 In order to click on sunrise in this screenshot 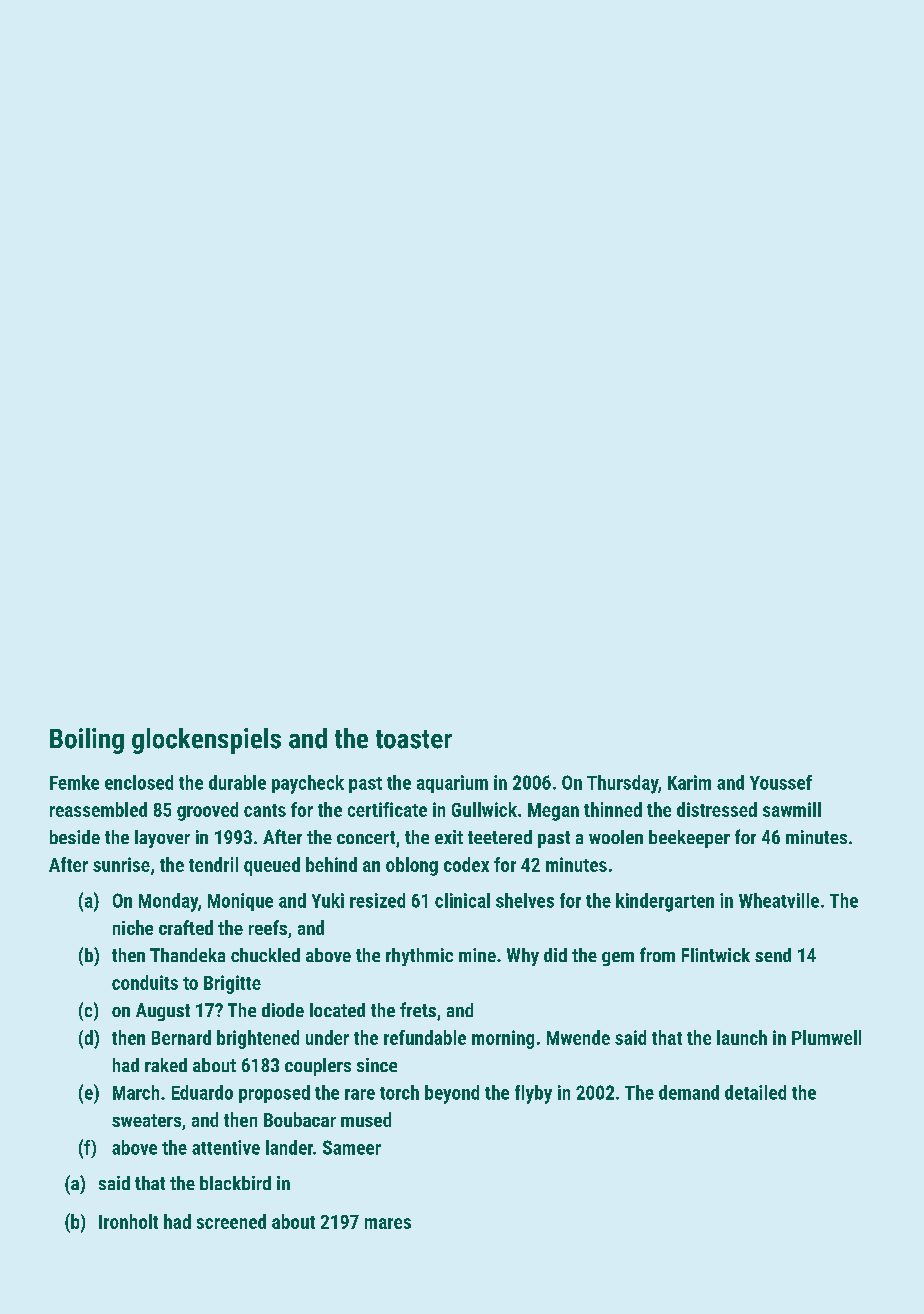, I will do `click(121, 864)`.
